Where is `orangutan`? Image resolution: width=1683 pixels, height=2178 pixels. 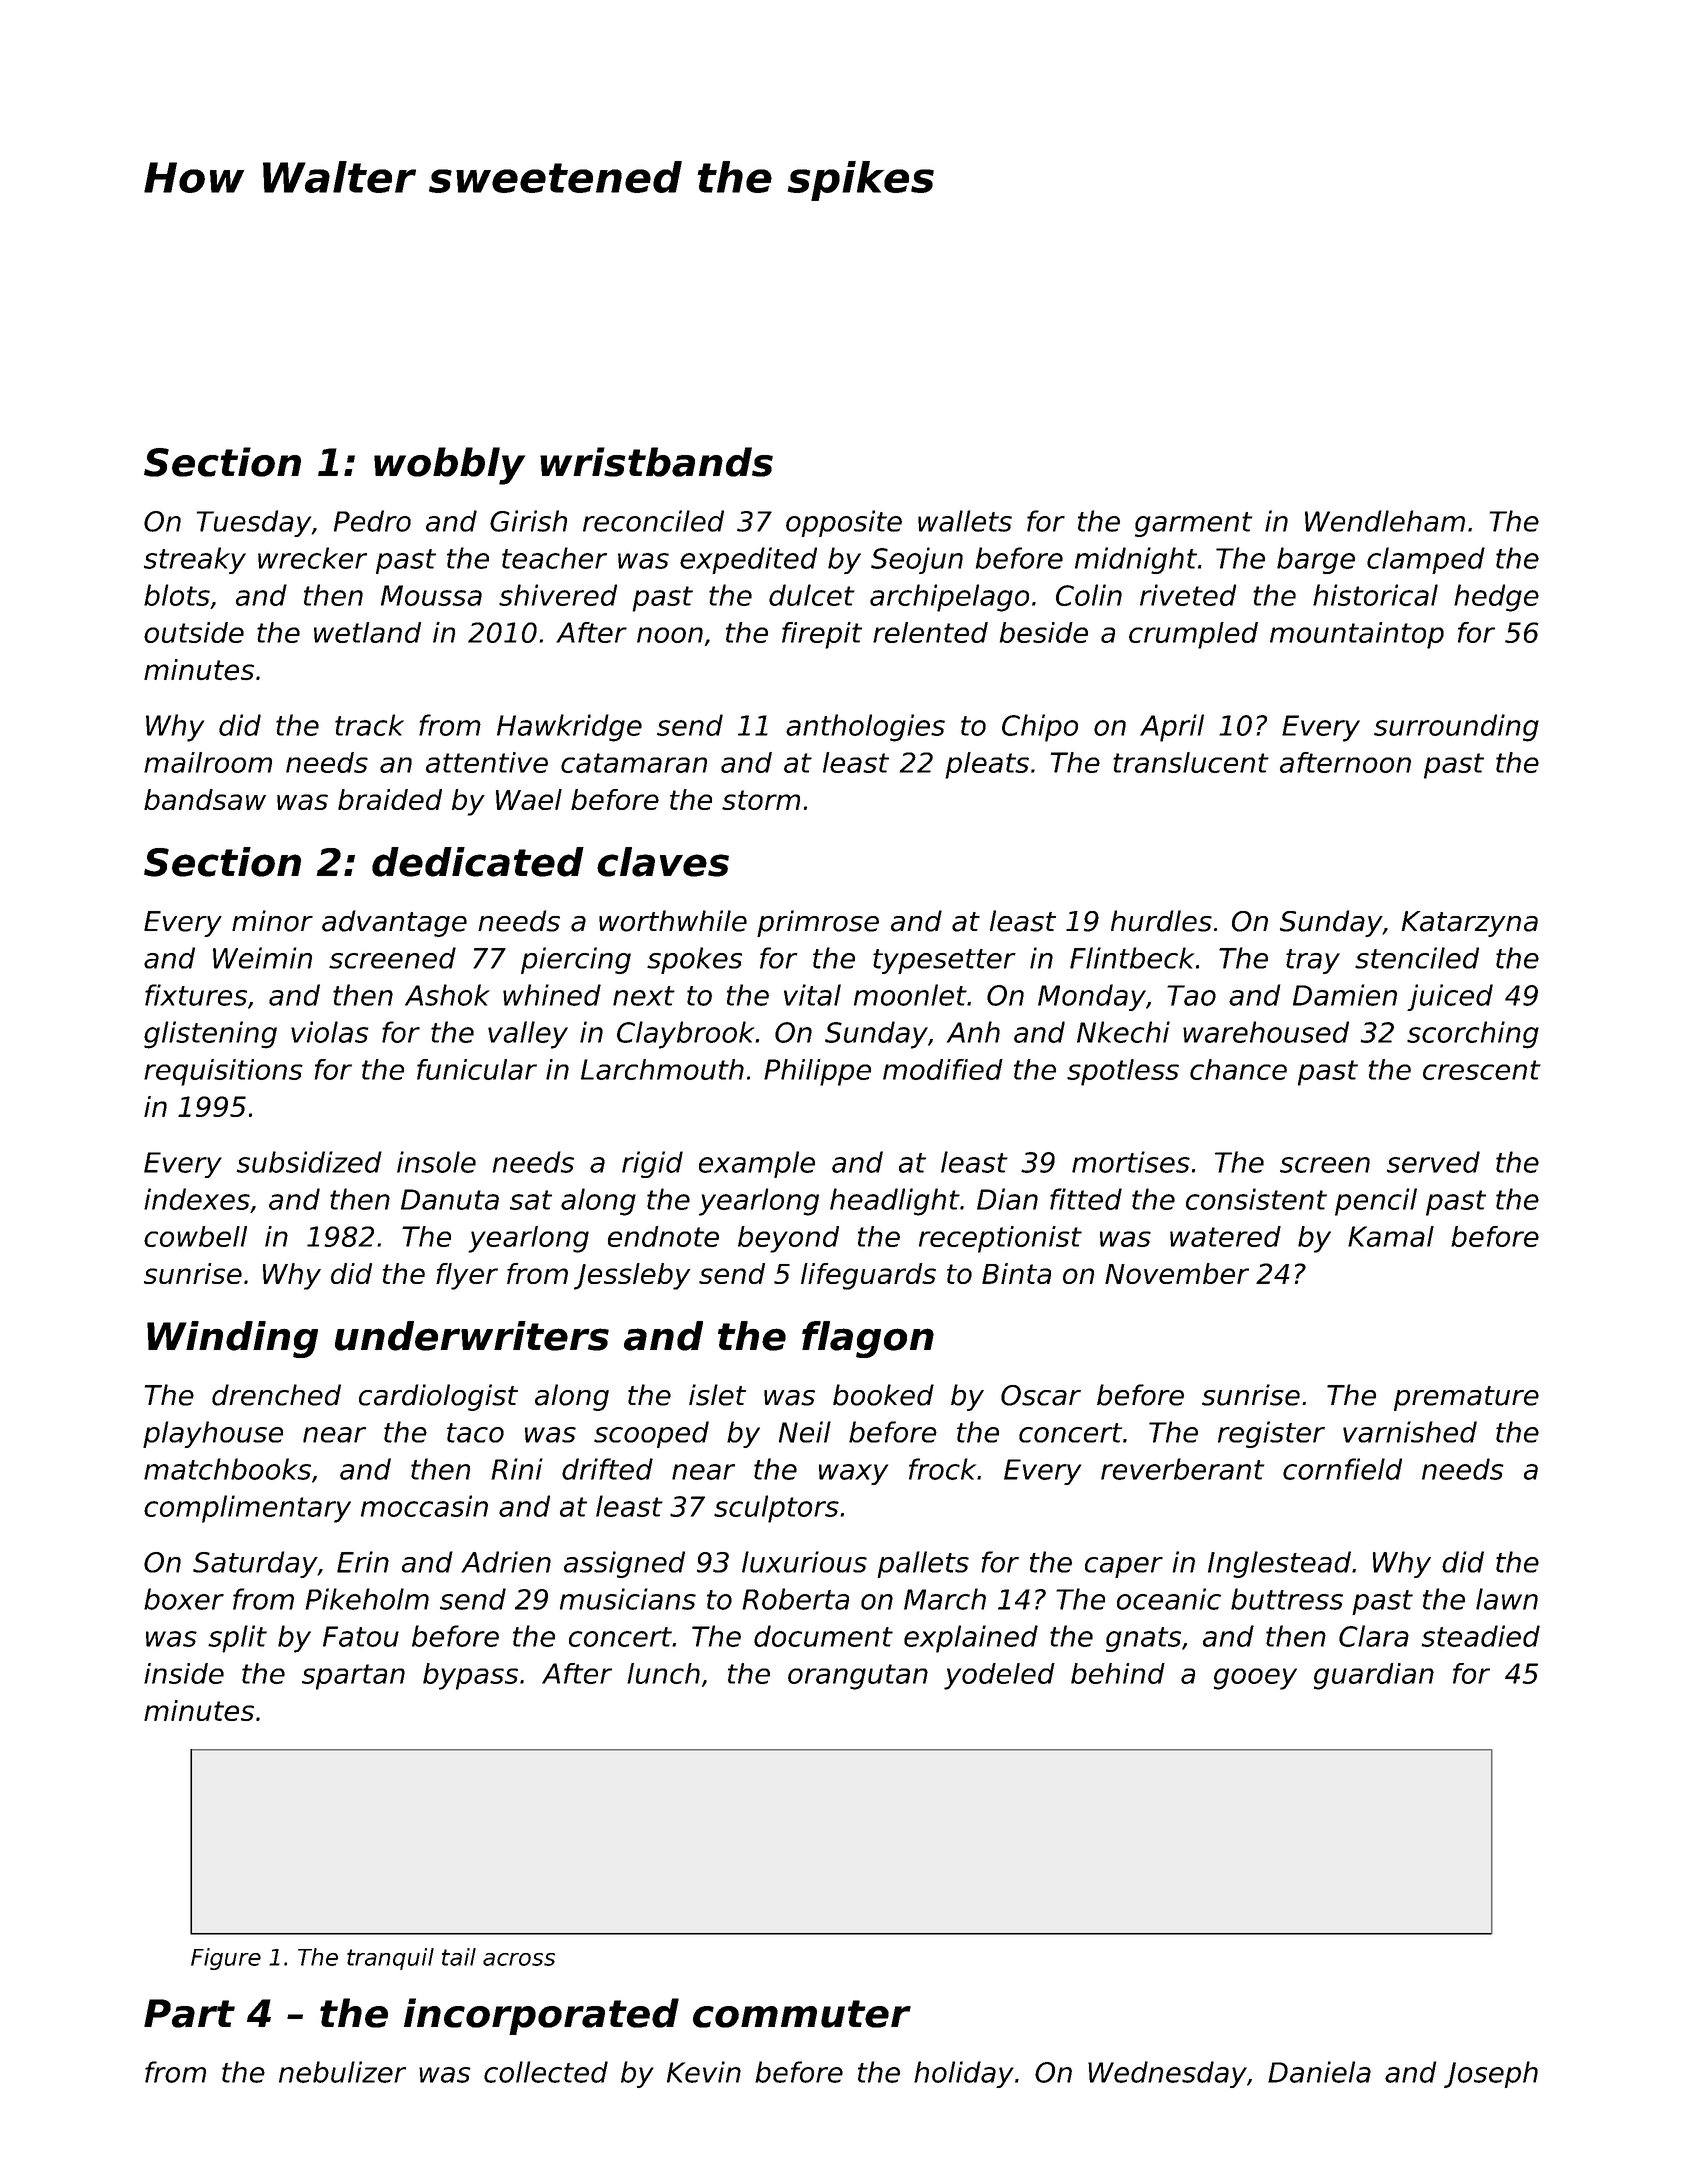
orangutan is located at coordinates (858, 1677).
